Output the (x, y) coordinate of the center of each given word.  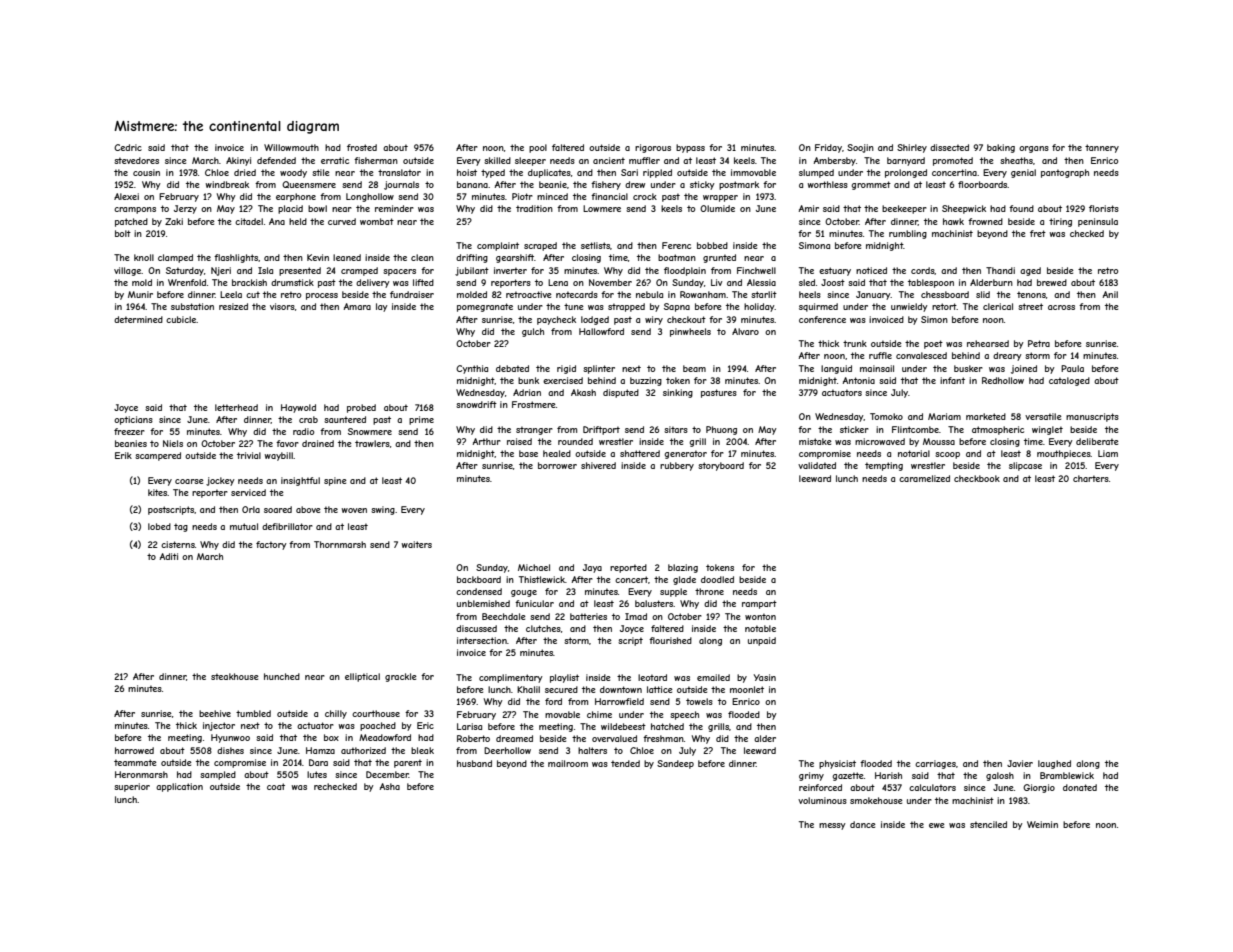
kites (158, 492)
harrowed (134, 750)
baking (1001, 148)
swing (383, 510)
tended (625, 763)
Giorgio (1039, 788)
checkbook (977, 478)
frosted (362, 147)
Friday (828, 148)
